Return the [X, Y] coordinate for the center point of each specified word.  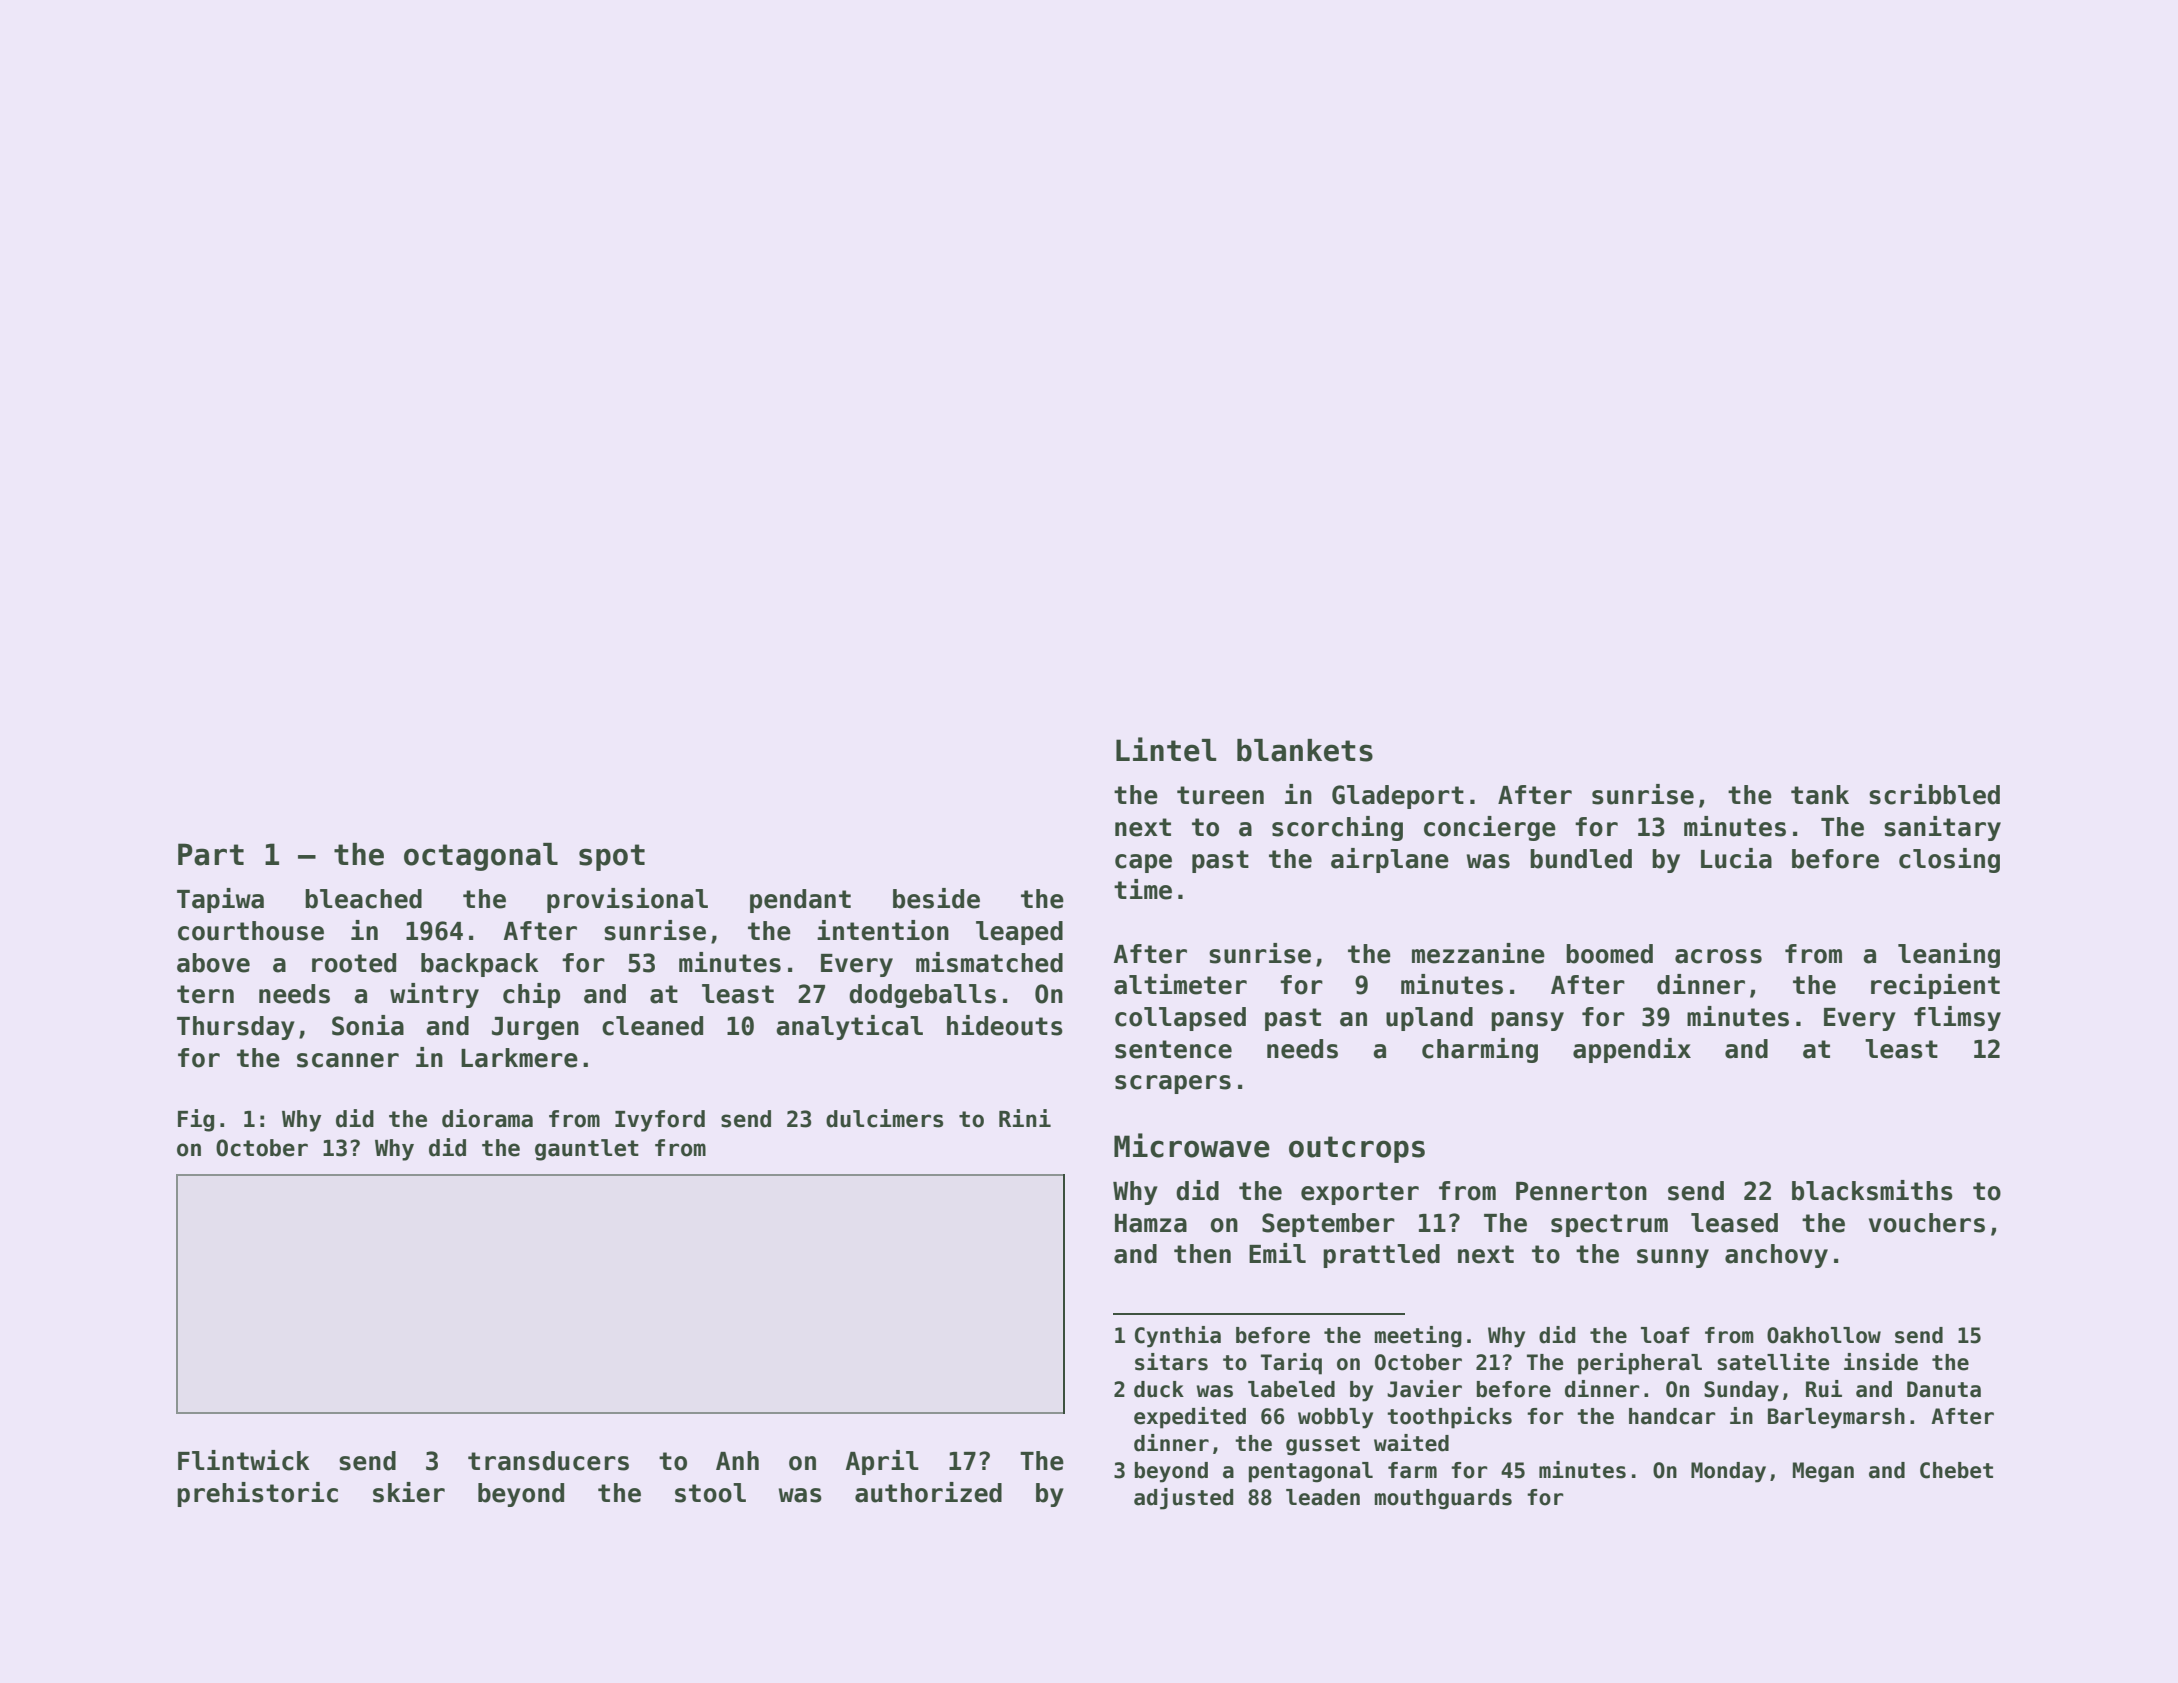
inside [1881, 1362]
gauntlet [587, 1150]
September [1328, 1225]
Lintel [1166, 749]
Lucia [1736, 858]
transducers [548, 1461]
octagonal [481, 857]
